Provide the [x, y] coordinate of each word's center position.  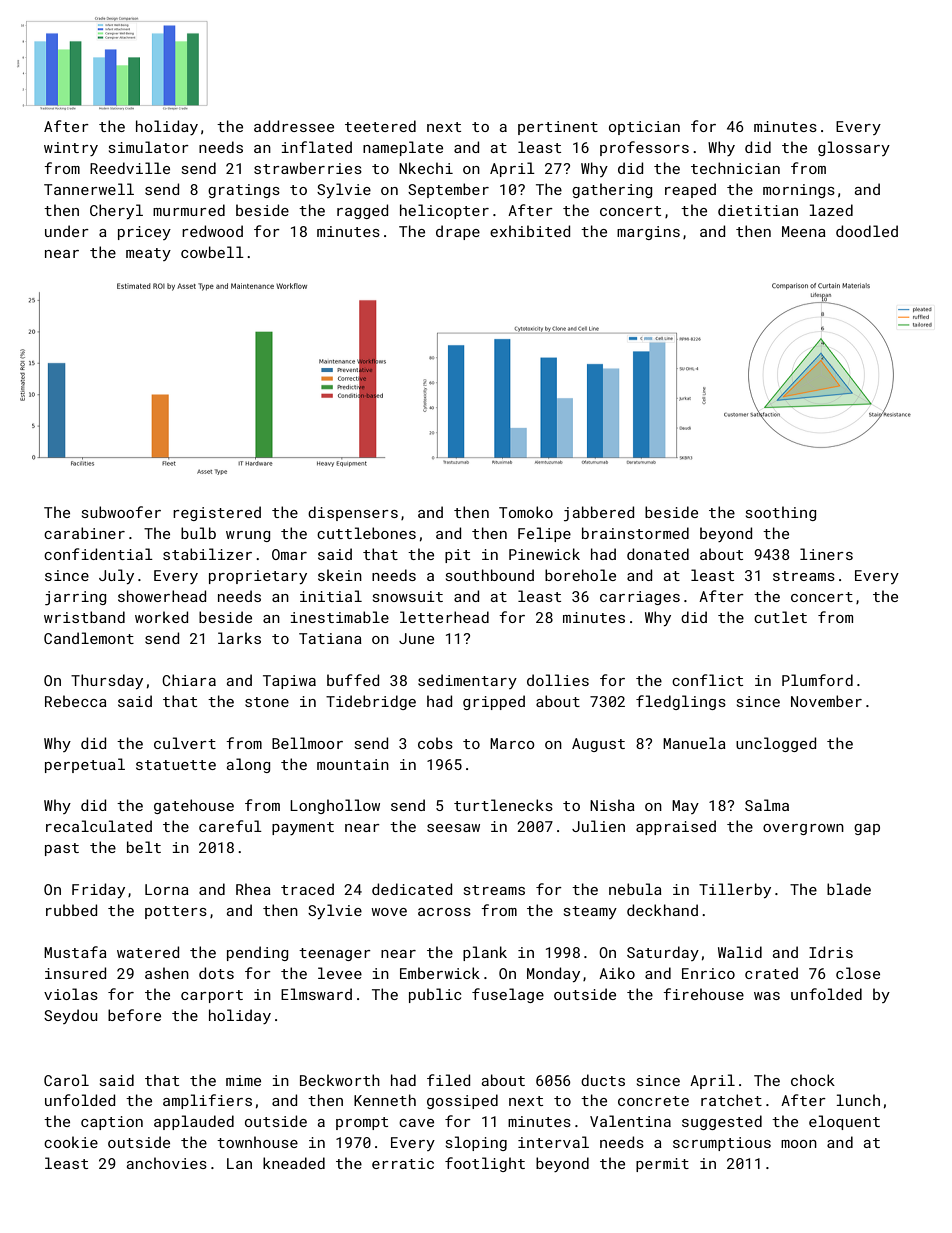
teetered [380, 126]
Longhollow [335, 806]
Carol [66, 1080]
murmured [189, 210]
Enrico [708, 973]
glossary [854, 148]
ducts [603, 1080]
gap [867, 829]
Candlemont [89, 638]
